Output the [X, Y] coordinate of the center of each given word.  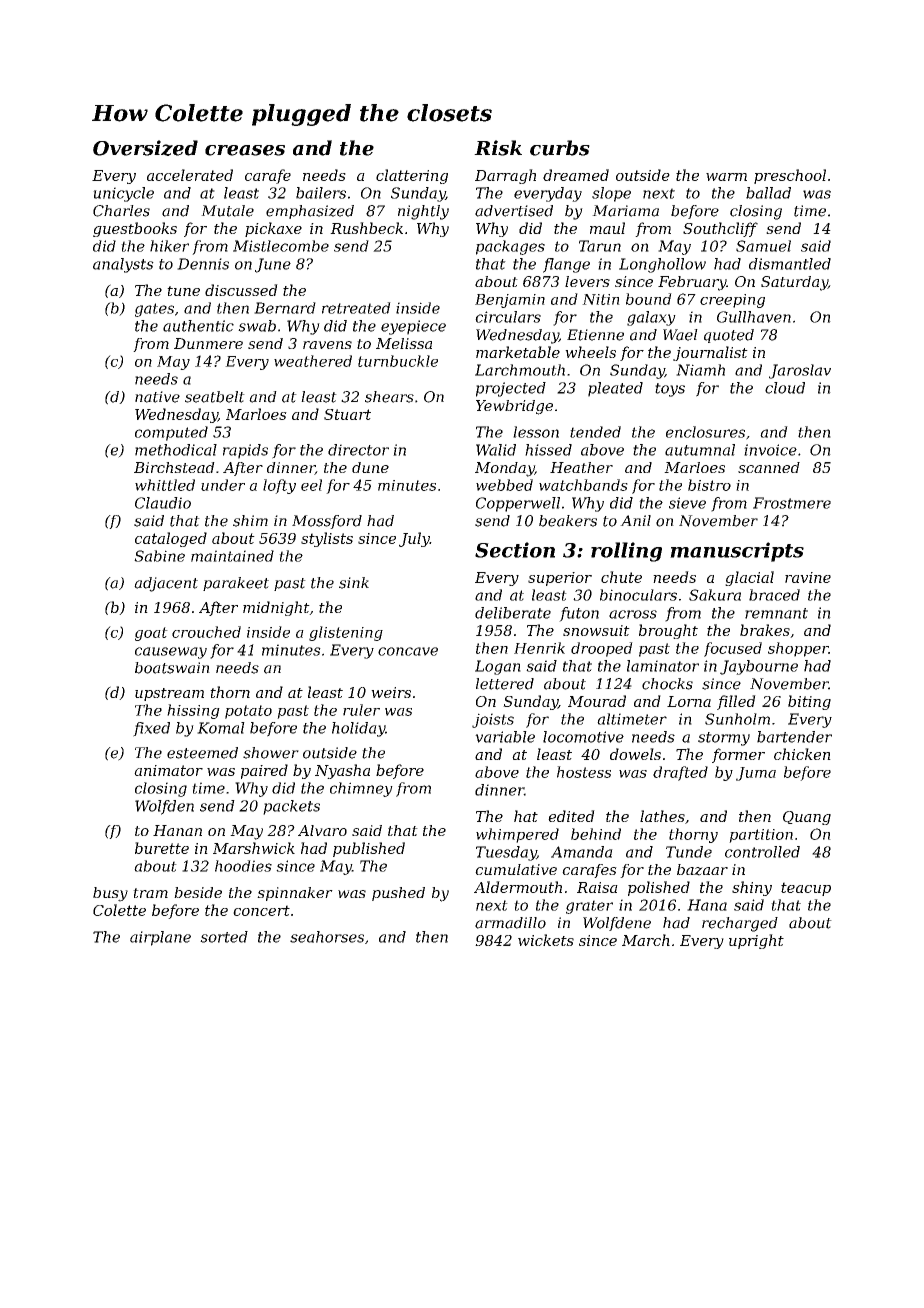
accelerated [190, 175]
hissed [548, 450]
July [414, 539]
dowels [635, 754]
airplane [160, 938]
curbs [560, 148]
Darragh [505, 176]
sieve [687, 503]
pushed [398, 894]
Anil [635, 520]
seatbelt [215, 397]
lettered [505, 684]
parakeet [236, 584]
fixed [151, 729]
